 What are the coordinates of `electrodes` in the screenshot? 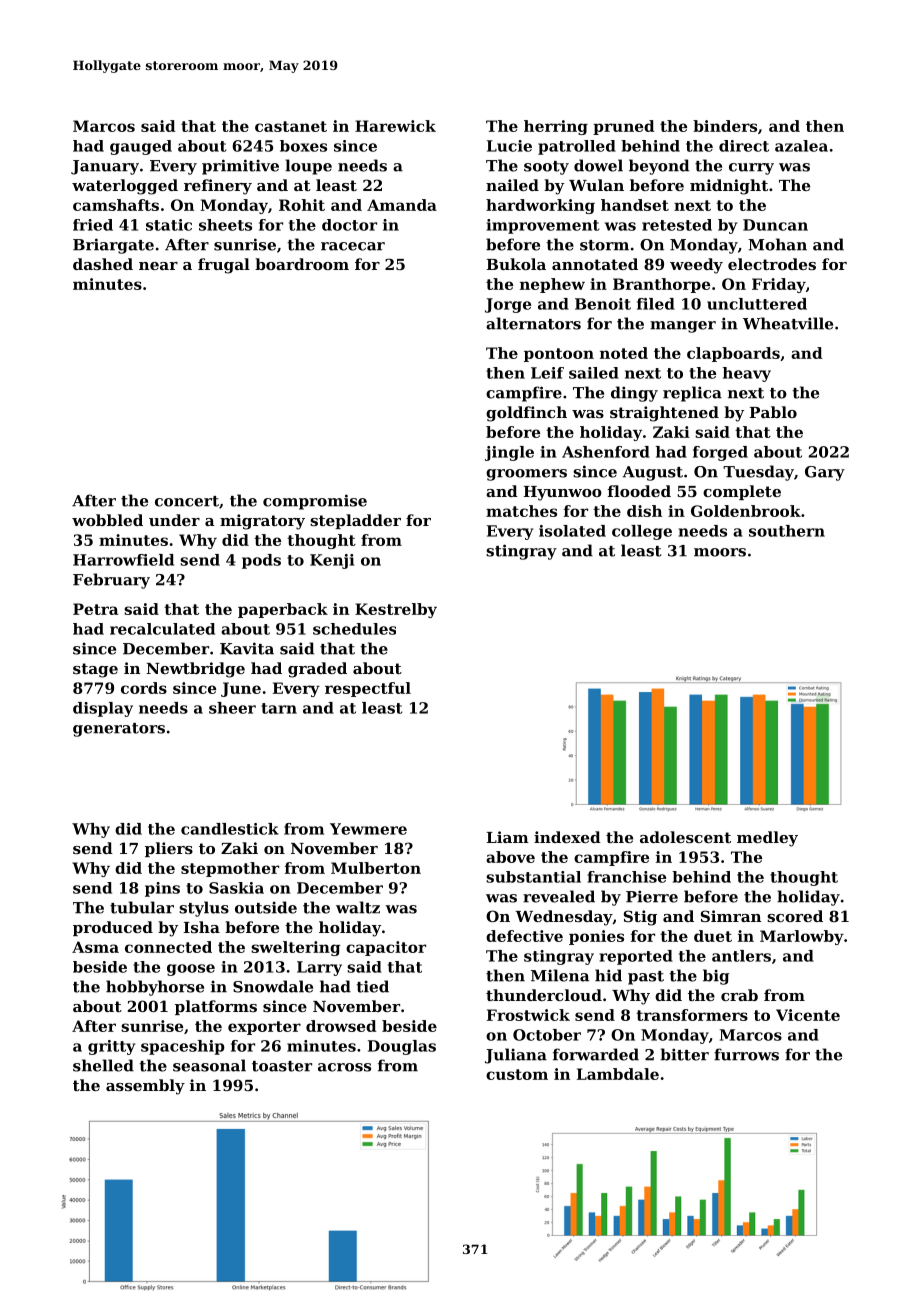 It's located at (772, 264).
